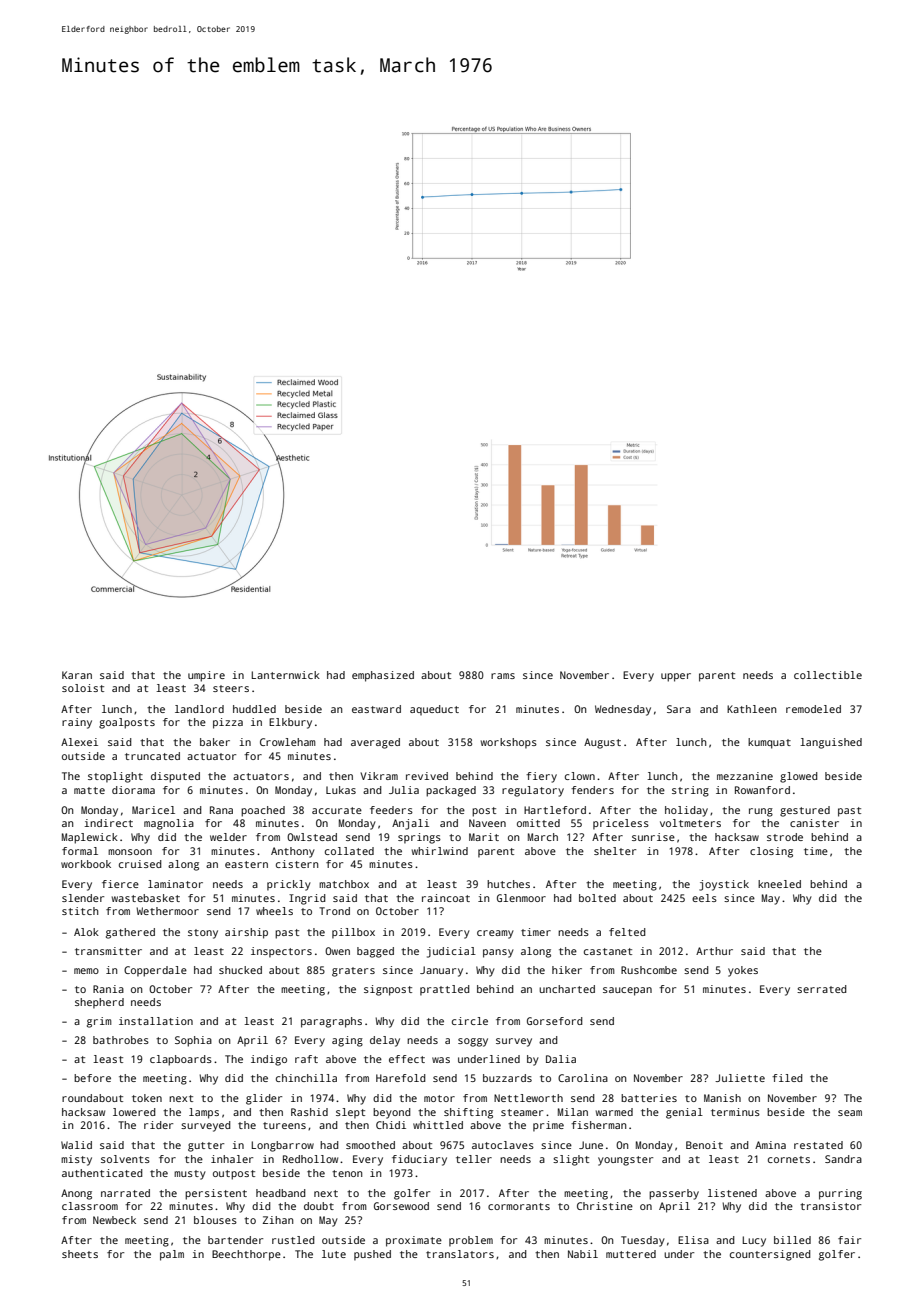  Describe the element at coordinates (86, 932) in the document. I see `Alok` at that location.
